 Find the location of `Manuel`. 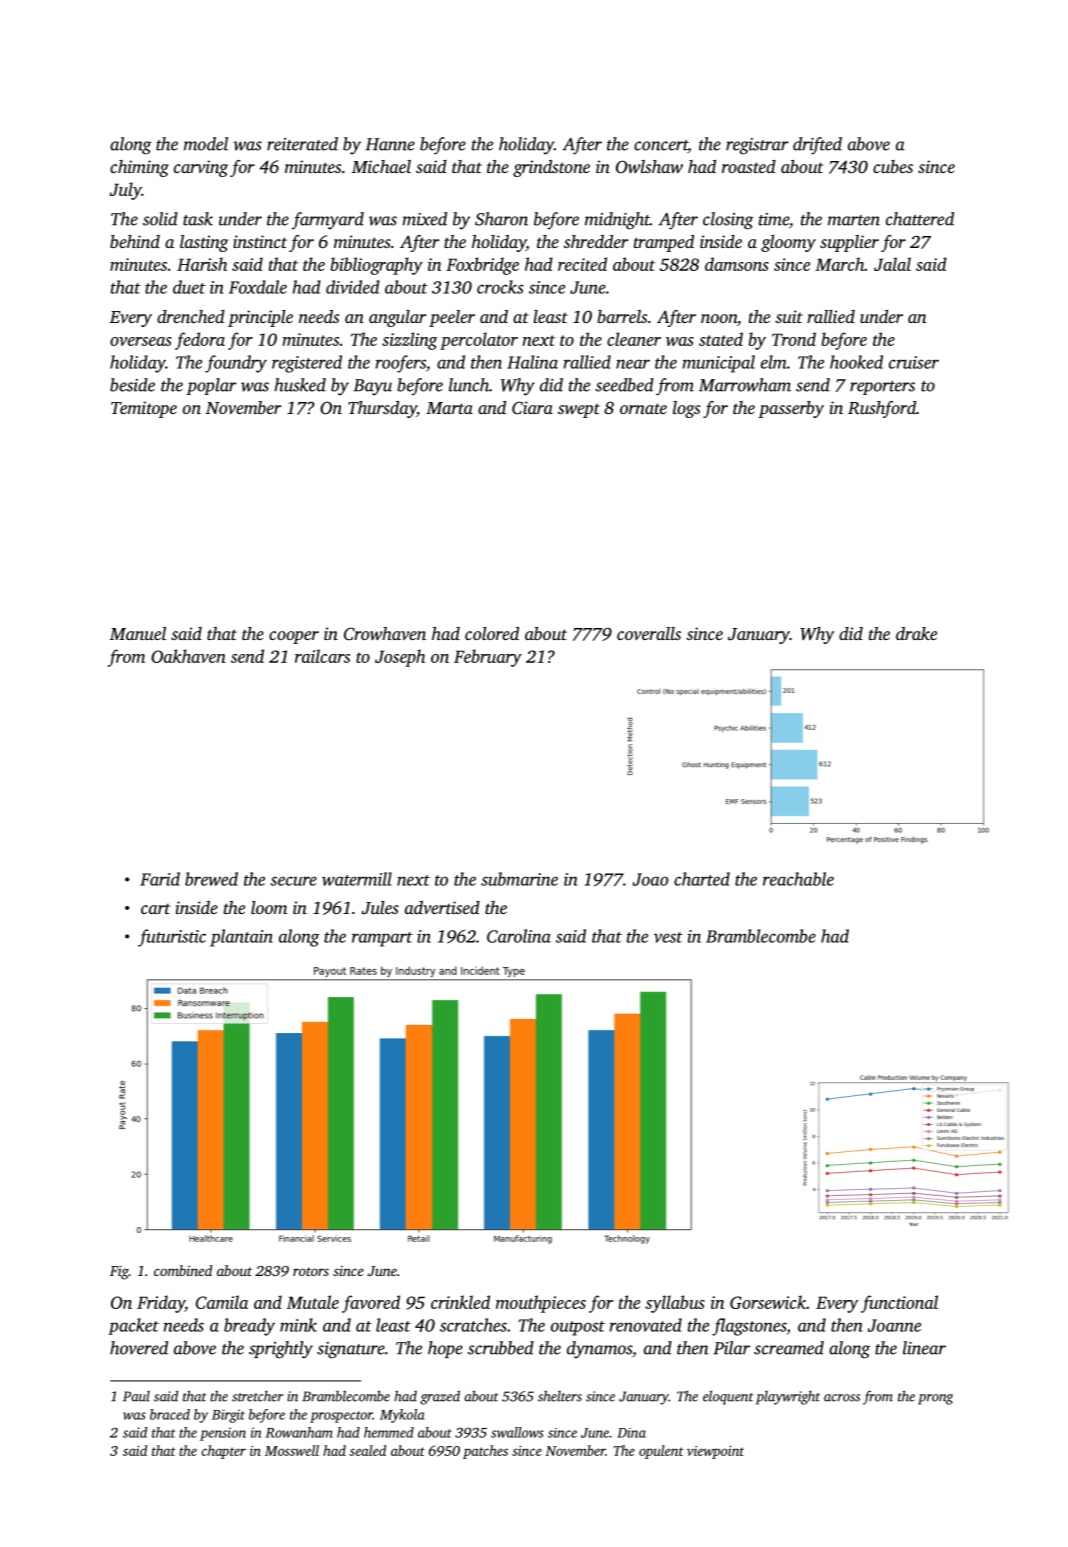

Manuel is located at coordinates (138, 633).
